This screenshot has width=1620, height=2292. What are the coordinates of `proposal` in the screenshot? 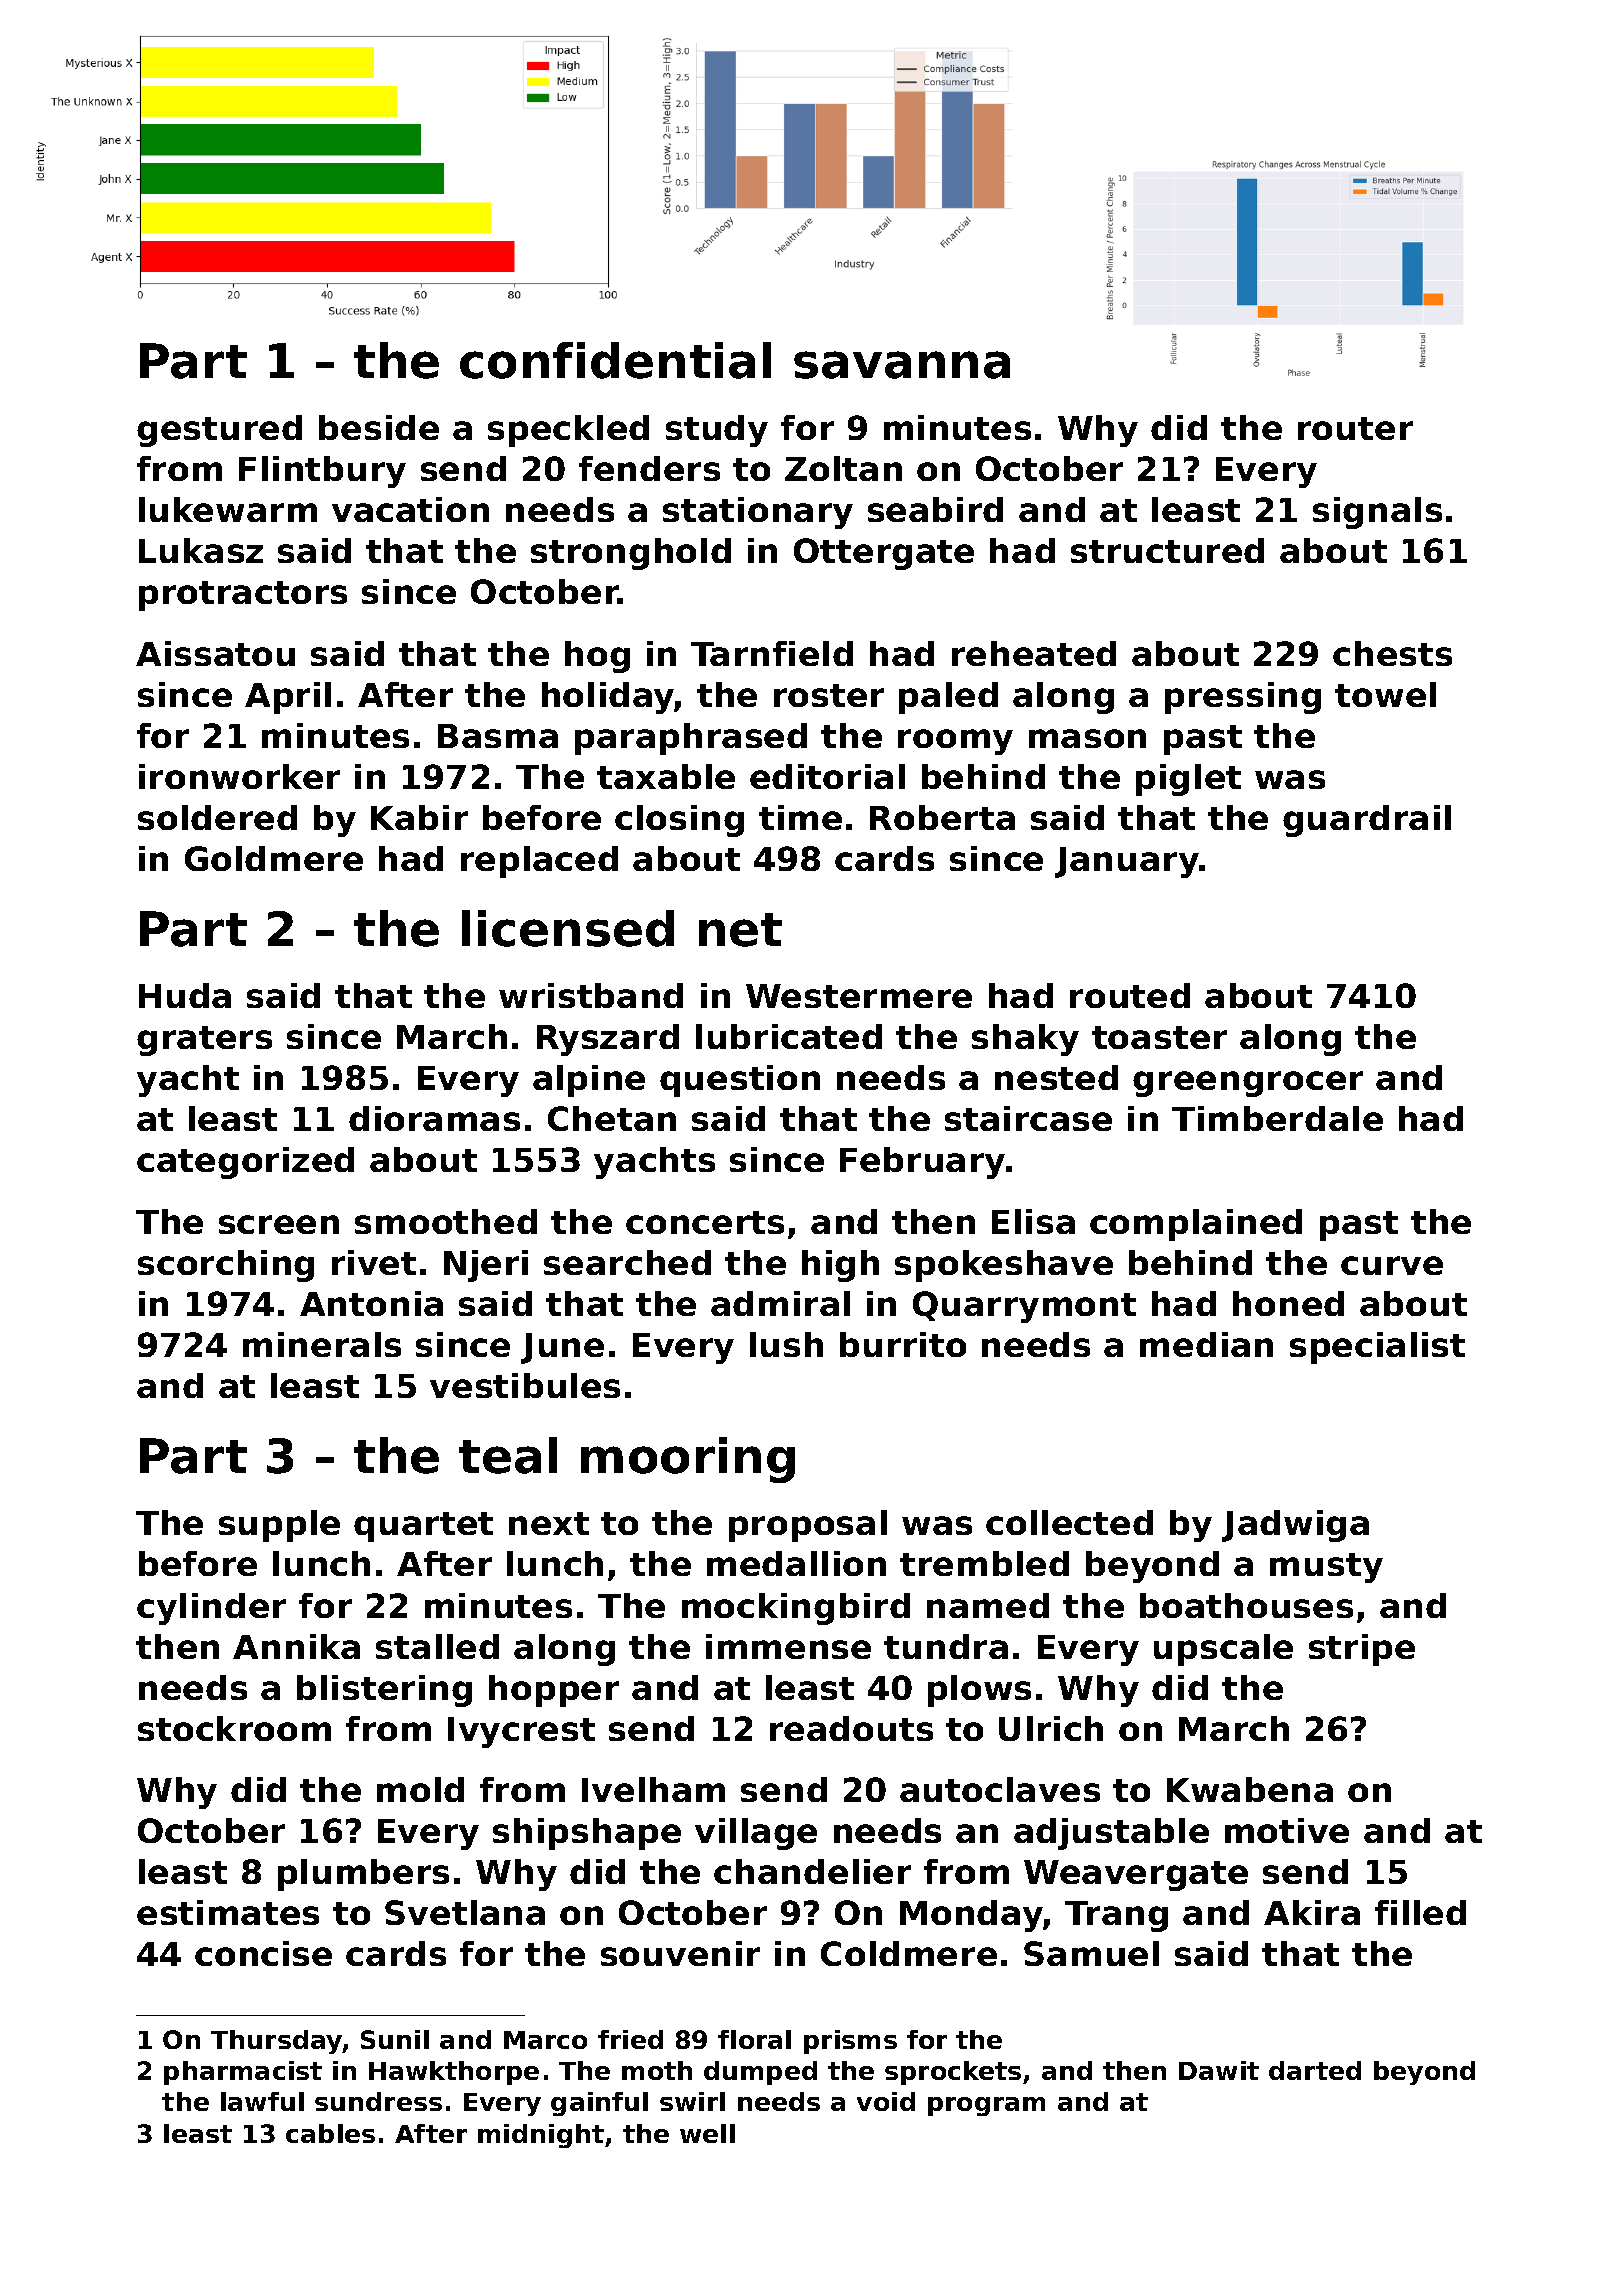 It's located at (808, 1526).
